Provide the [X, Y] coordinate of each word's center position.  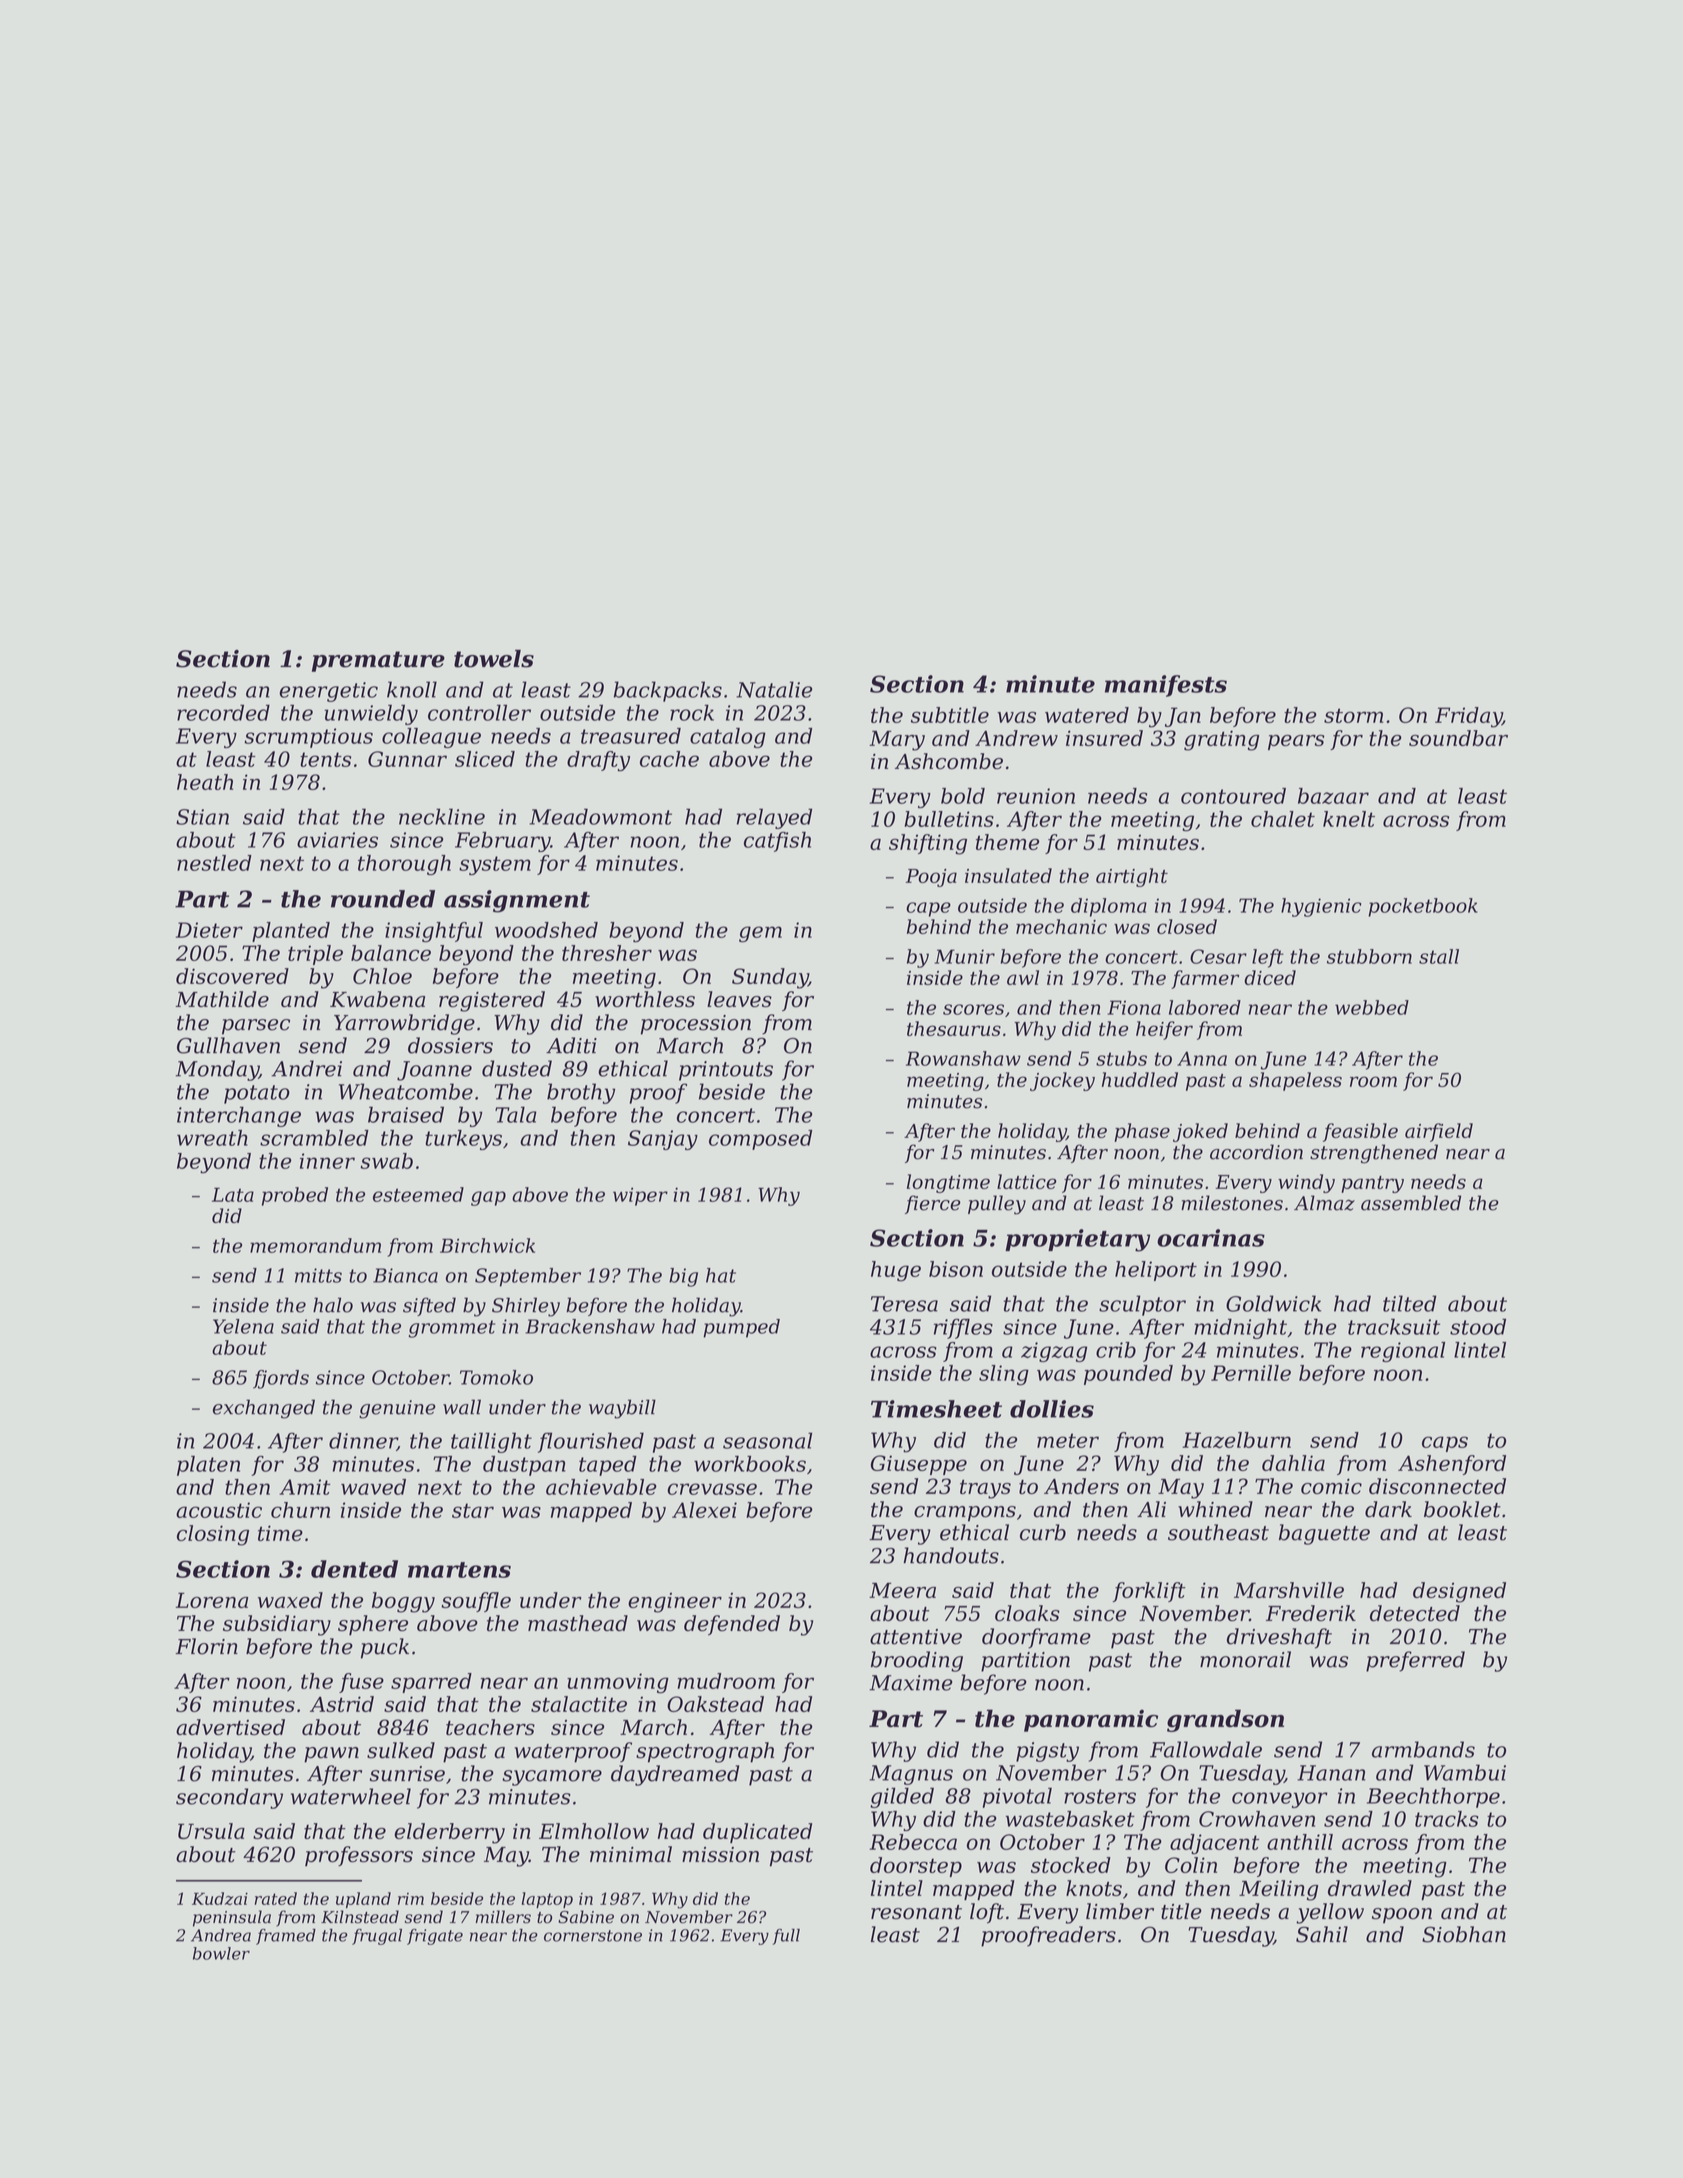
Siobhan [1464, 1934]
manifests [1166, 686]
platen [208, 1466]
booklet [1462, 1509]
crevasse [712, 1489]
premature [378, 661]
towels [494, 659]
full [786, 1937]
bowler [221, 1953]
